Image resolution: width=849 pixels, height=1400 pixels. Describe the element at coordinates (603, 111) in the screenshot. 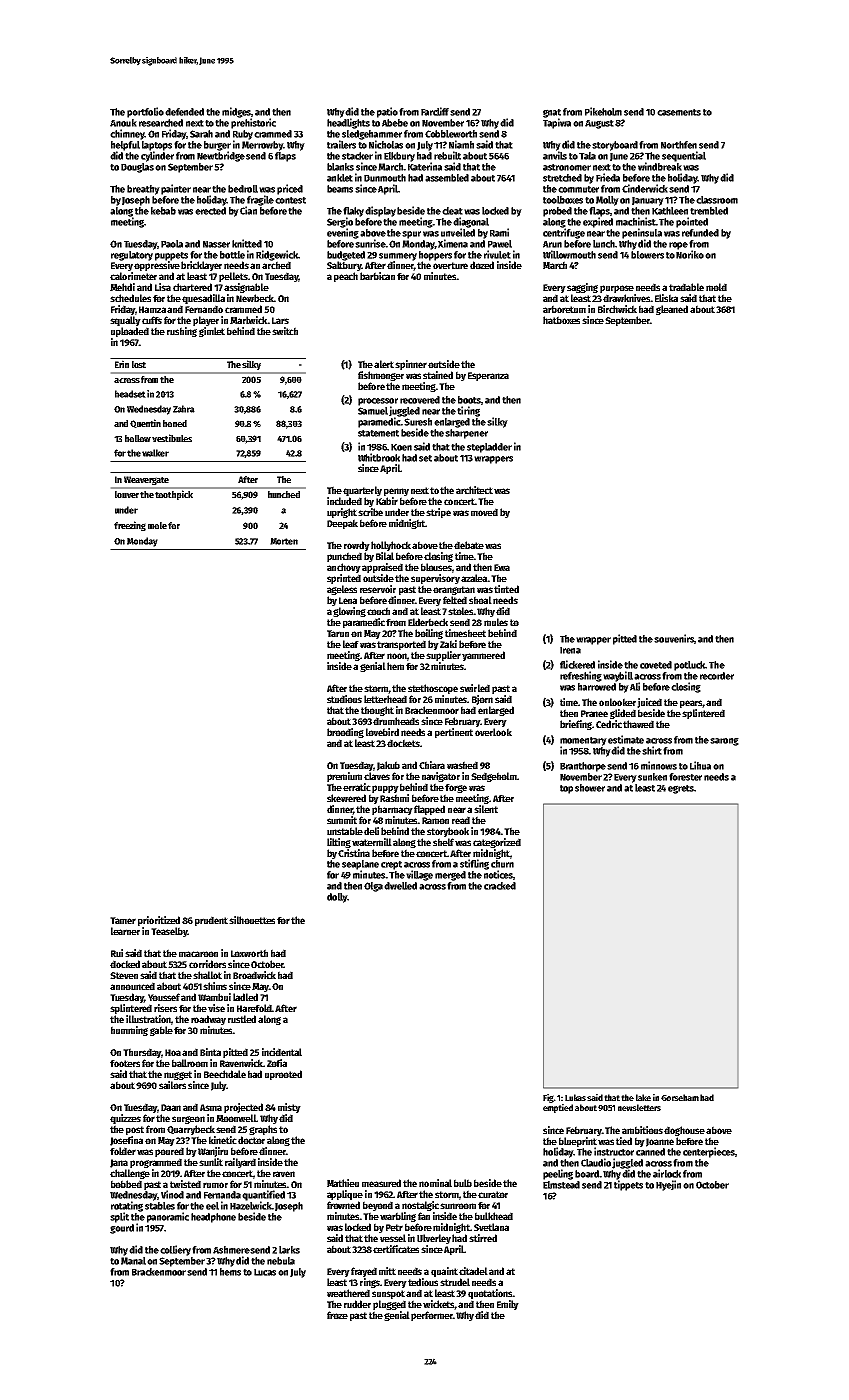

I see `Pikeholm` at that location.
